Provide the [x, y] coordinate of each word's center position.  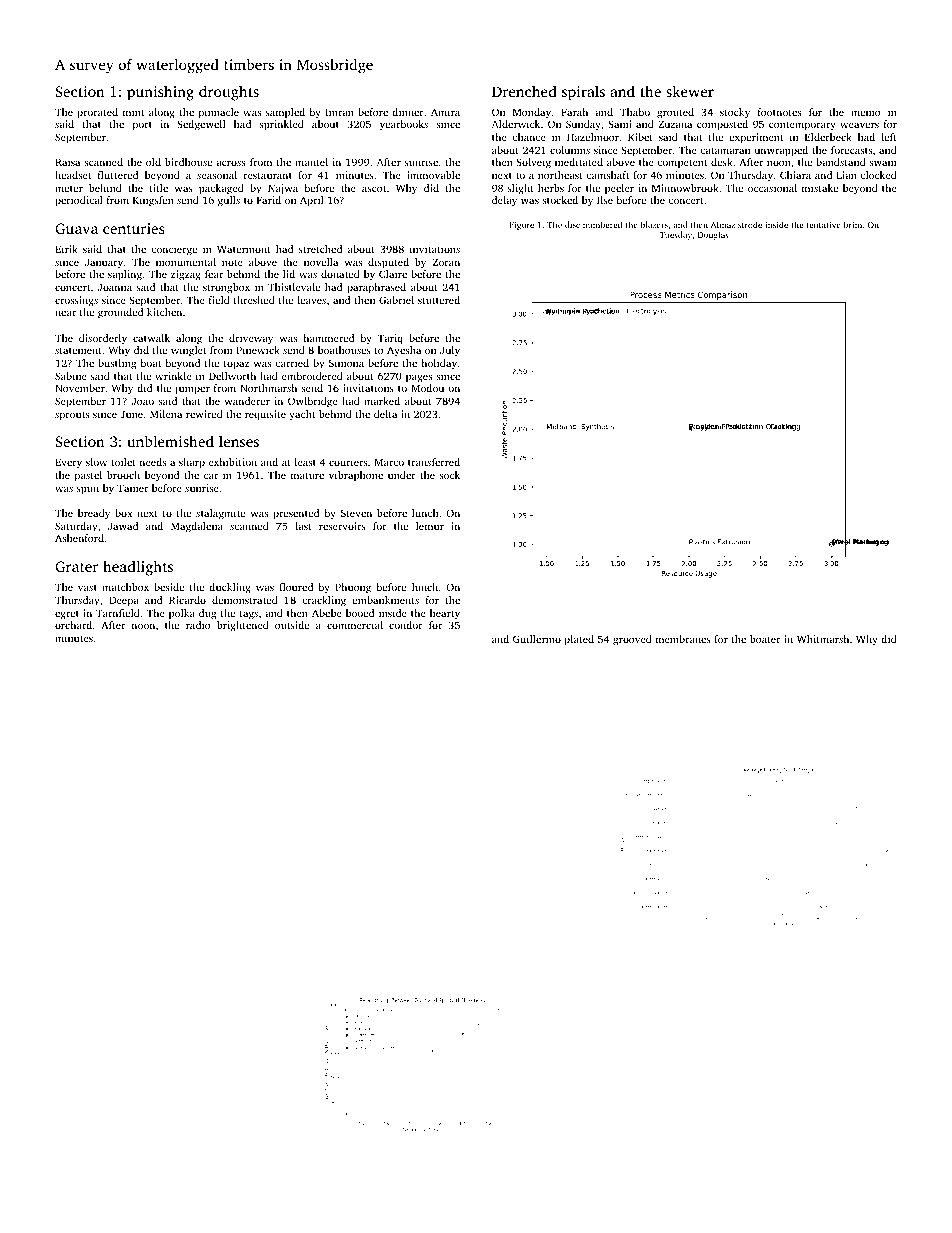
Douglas [713, 235]
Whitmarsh [823, 639]
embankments [385, 600]
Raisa [67, 162]
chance [529, 137]
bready [94, 514]
